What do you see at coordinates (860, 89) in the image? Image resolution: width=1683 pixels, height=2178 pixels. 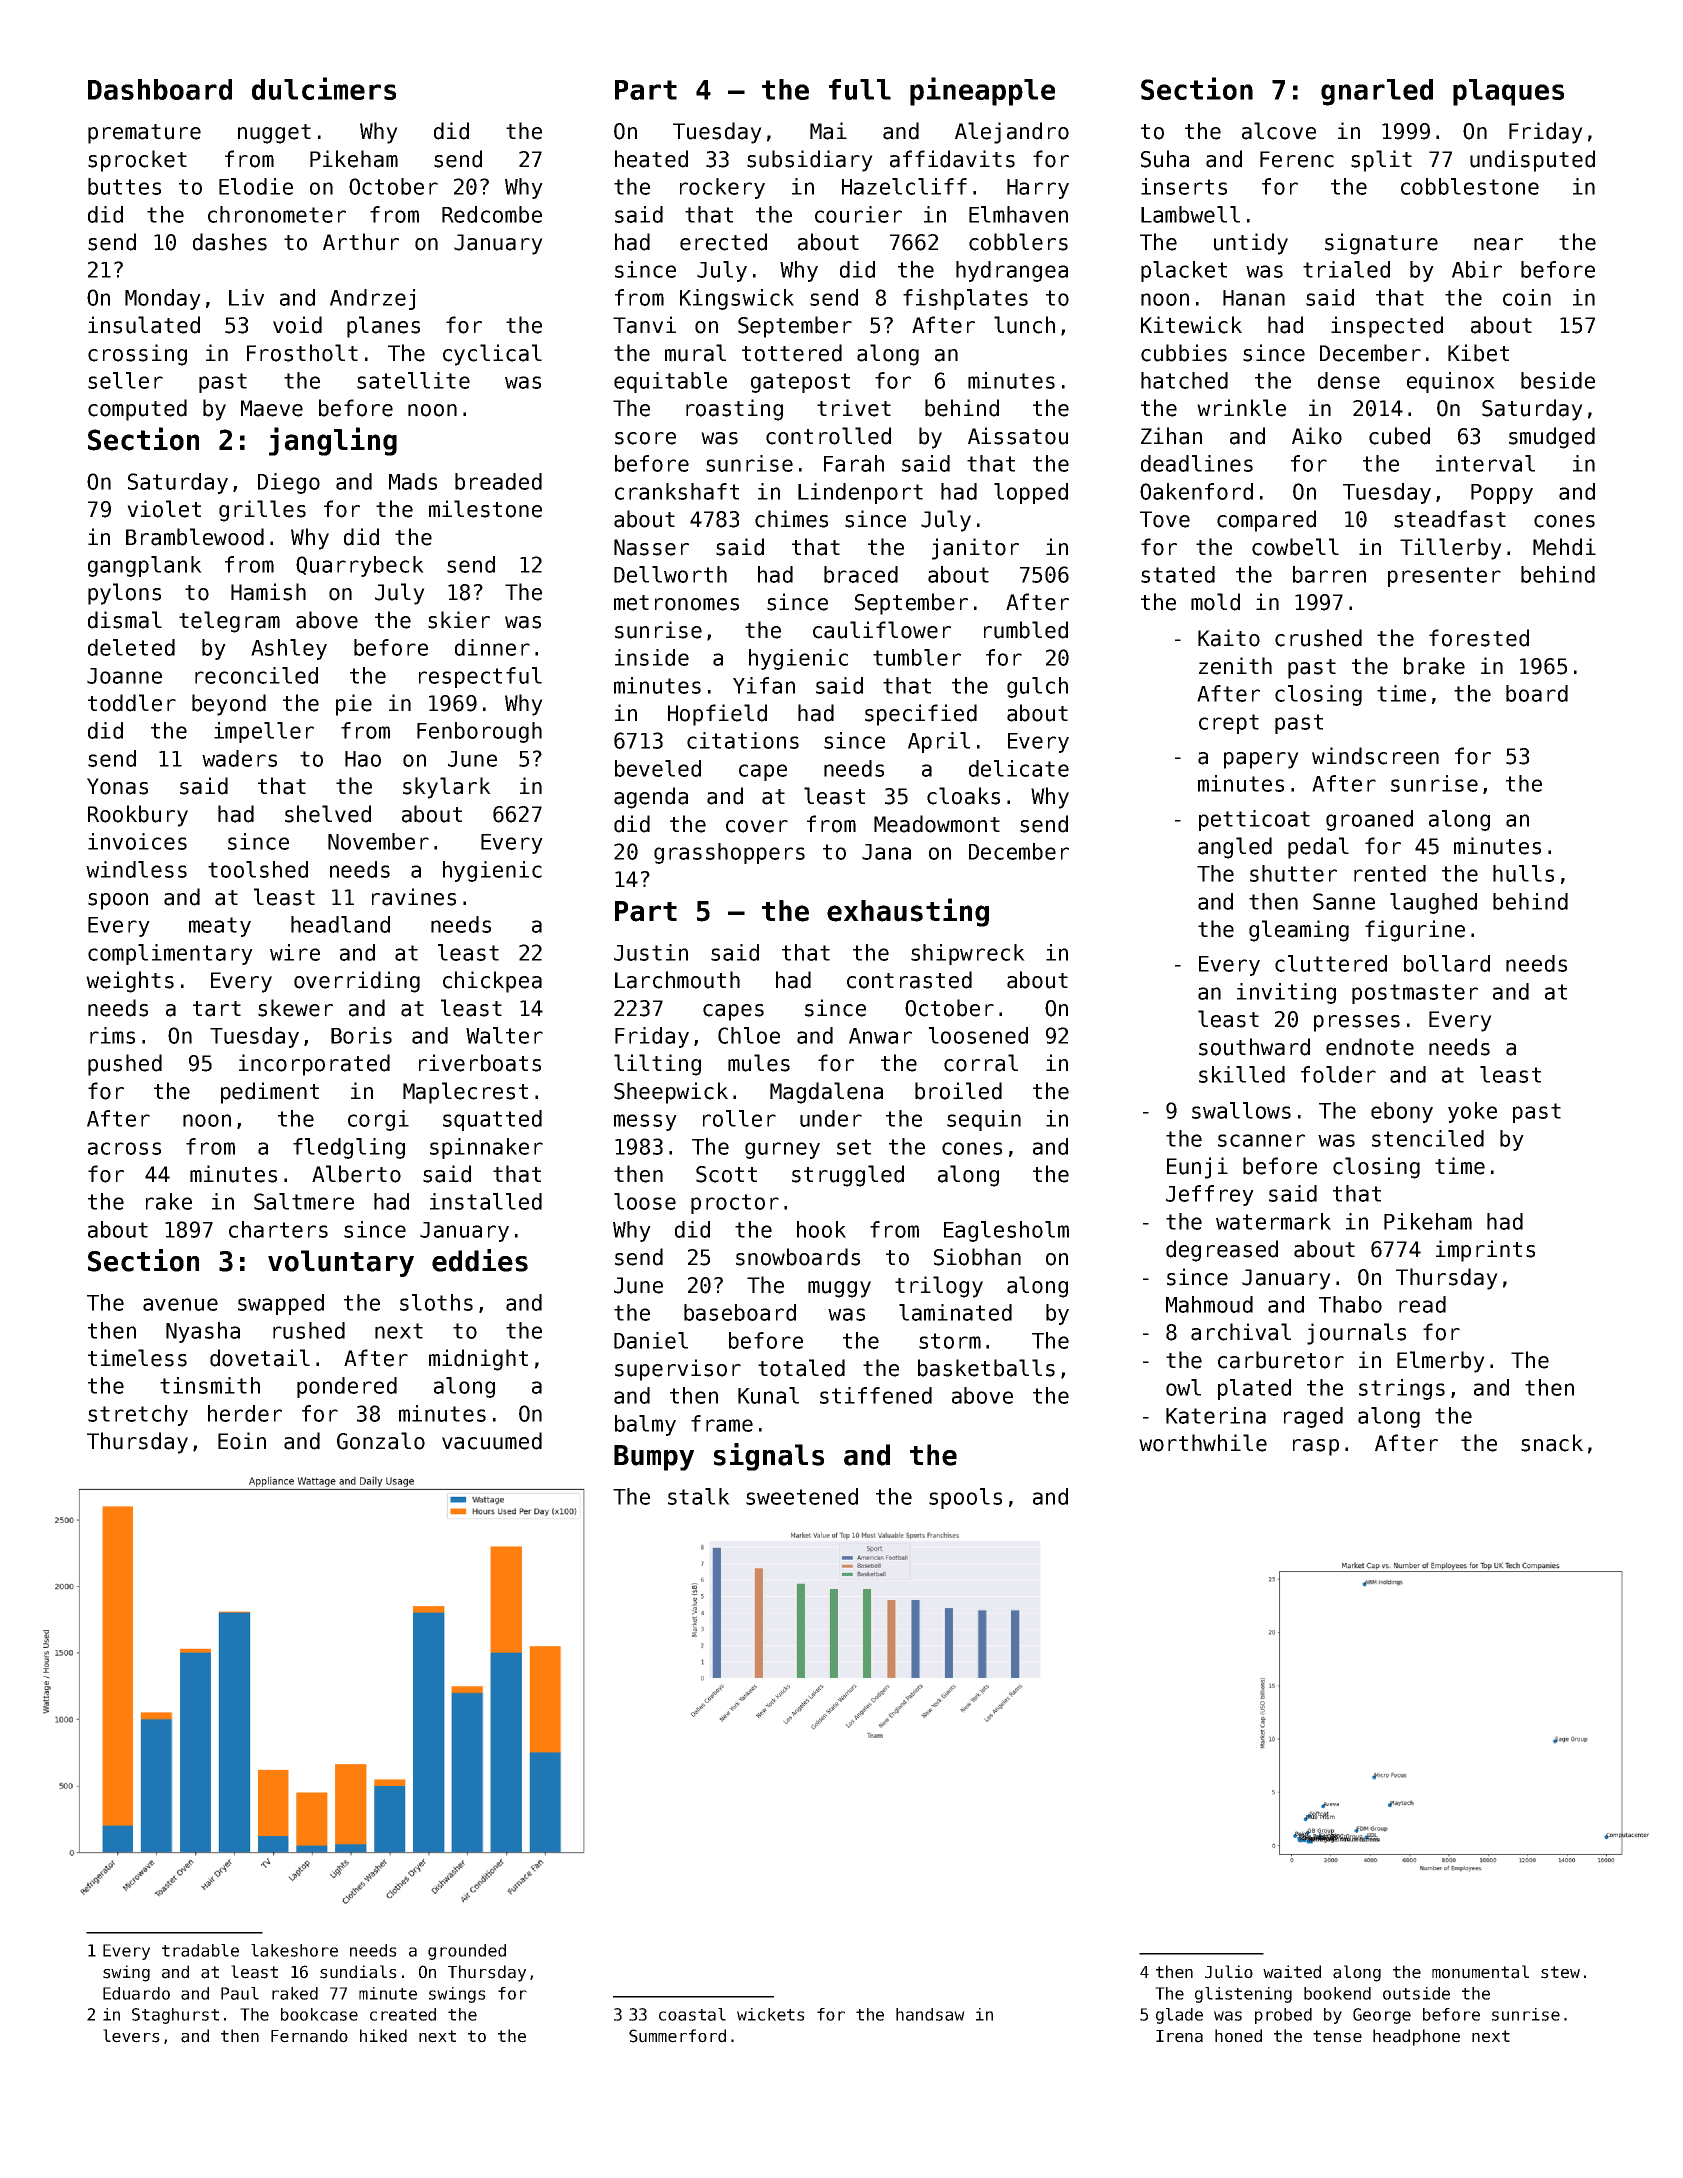 I see `full` at bounding box center [860, 89].
